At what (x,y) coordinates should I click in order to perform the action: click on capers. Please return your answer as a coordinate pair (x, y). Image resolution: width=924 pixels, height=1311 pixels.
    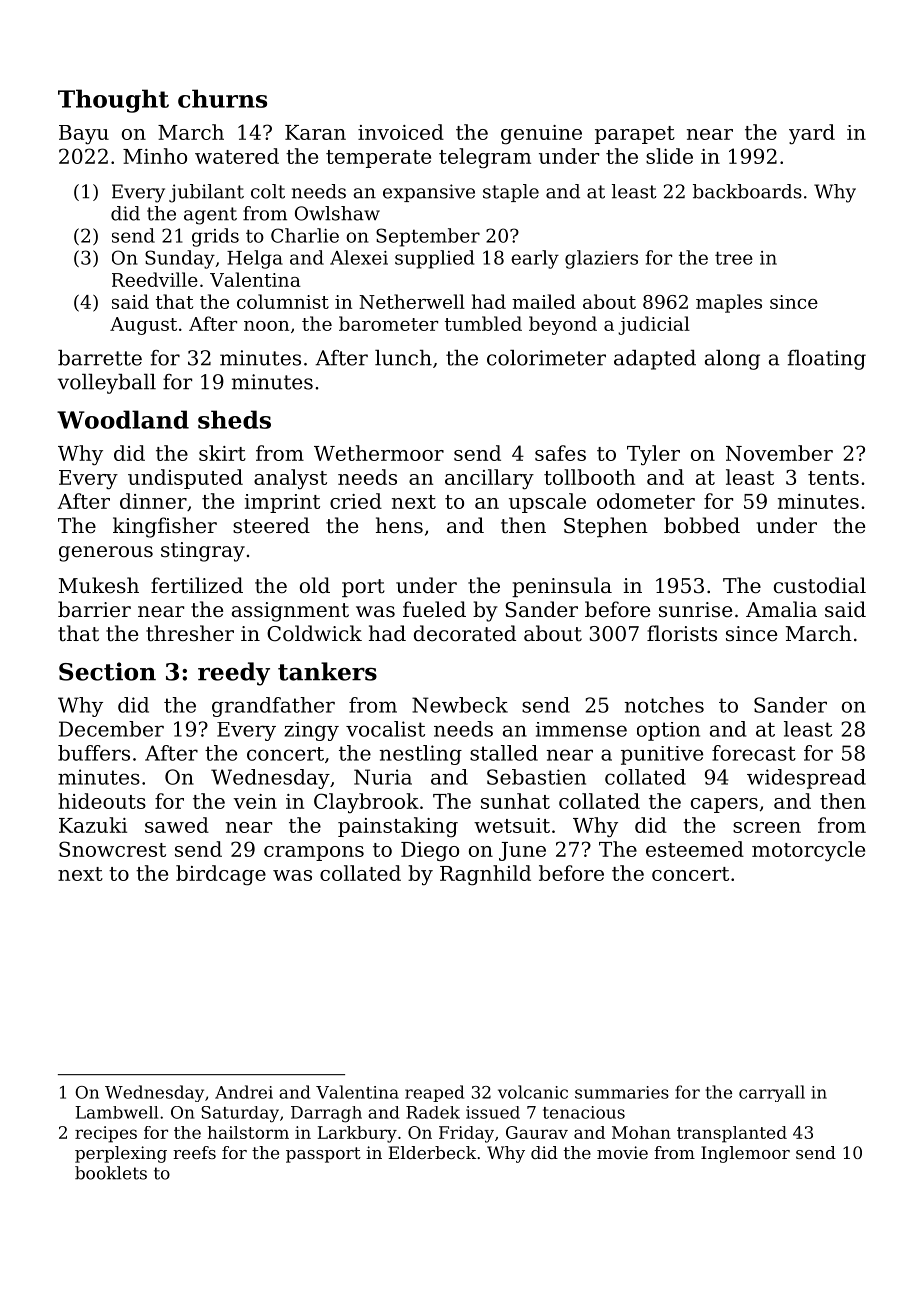
    Looking at the image, I should click on (724, 805).
